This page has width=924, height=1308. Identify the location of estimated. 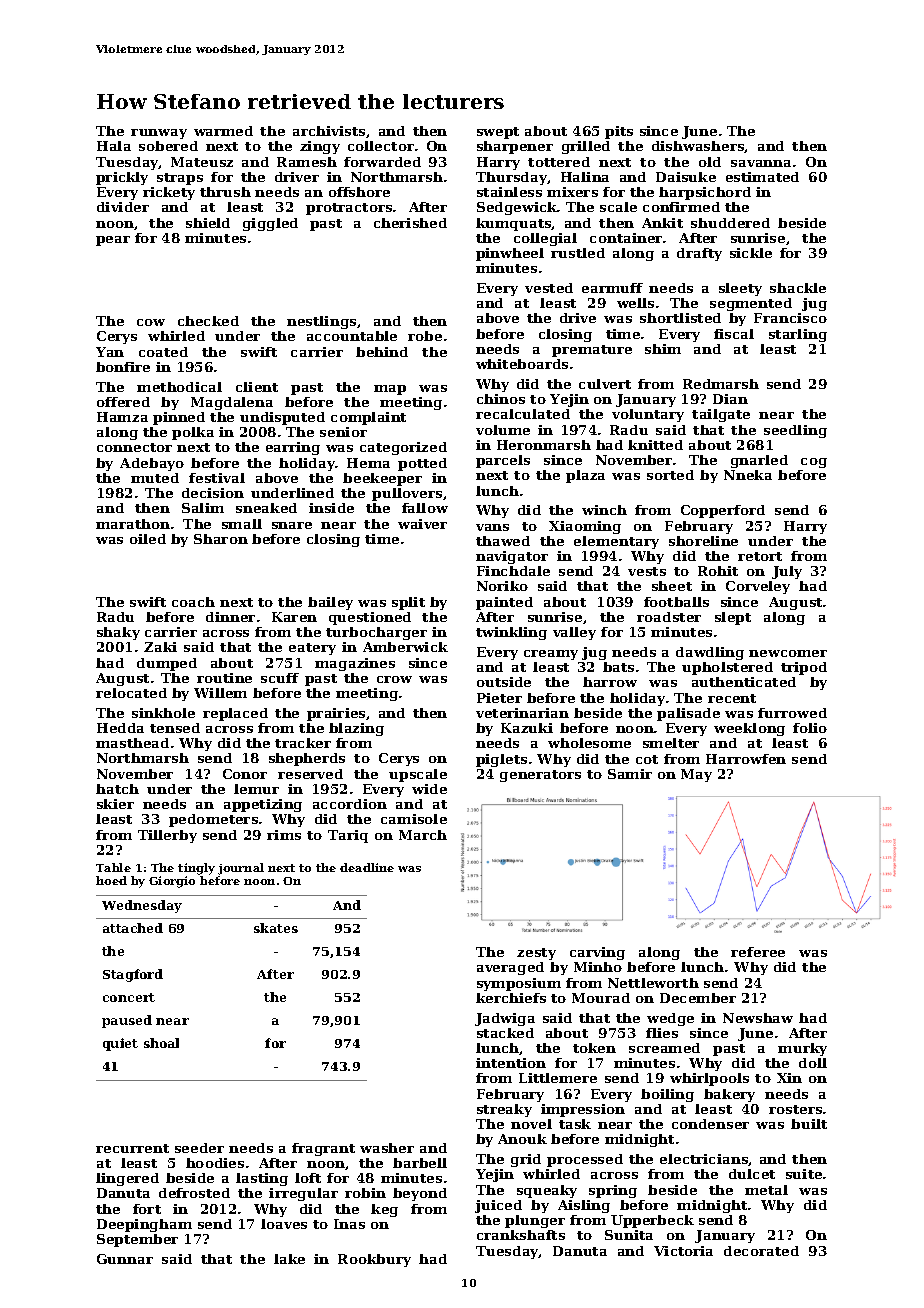
(762, 177).
